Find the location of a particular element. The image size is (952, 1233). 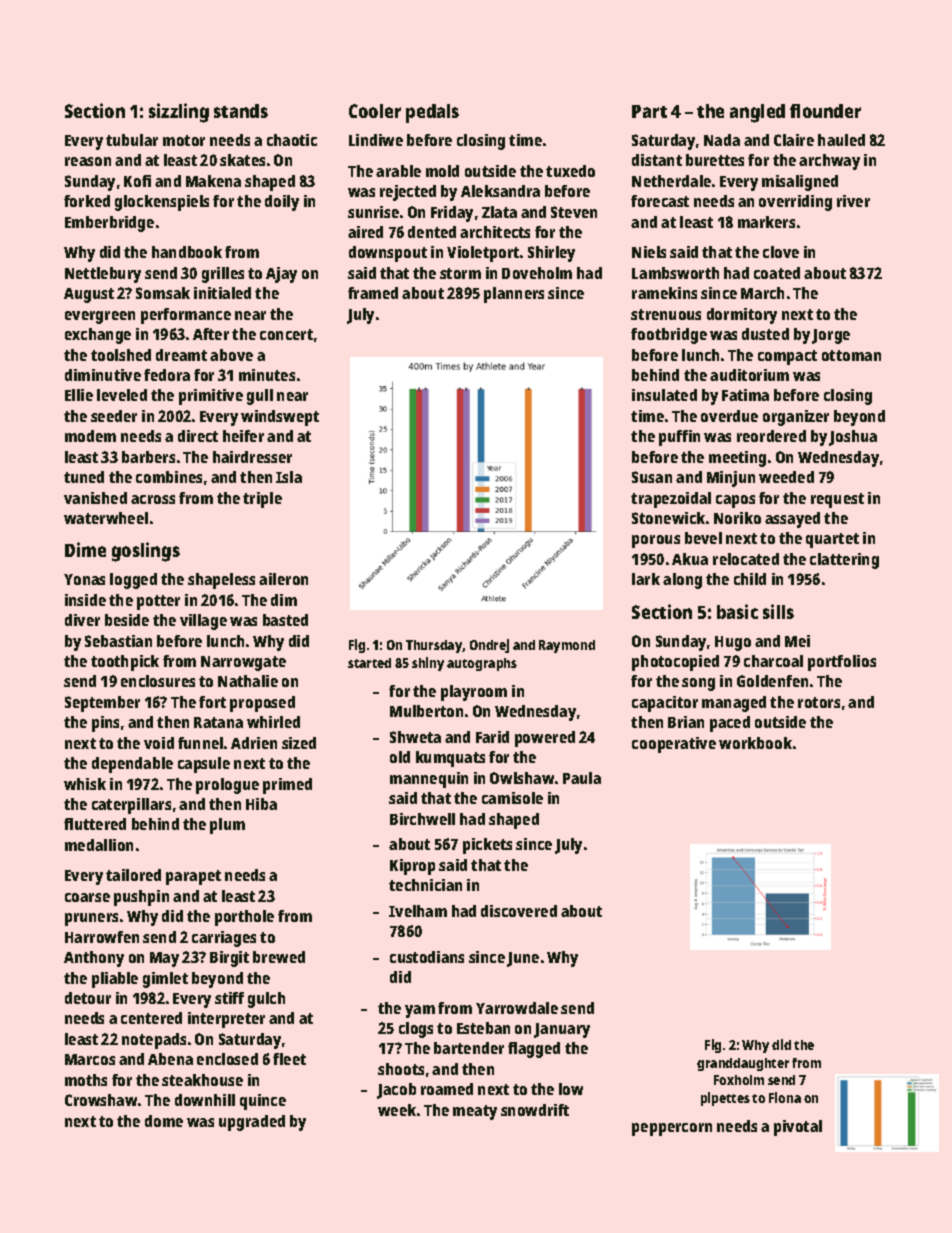

tubular is located at coordinates (132, 140).
